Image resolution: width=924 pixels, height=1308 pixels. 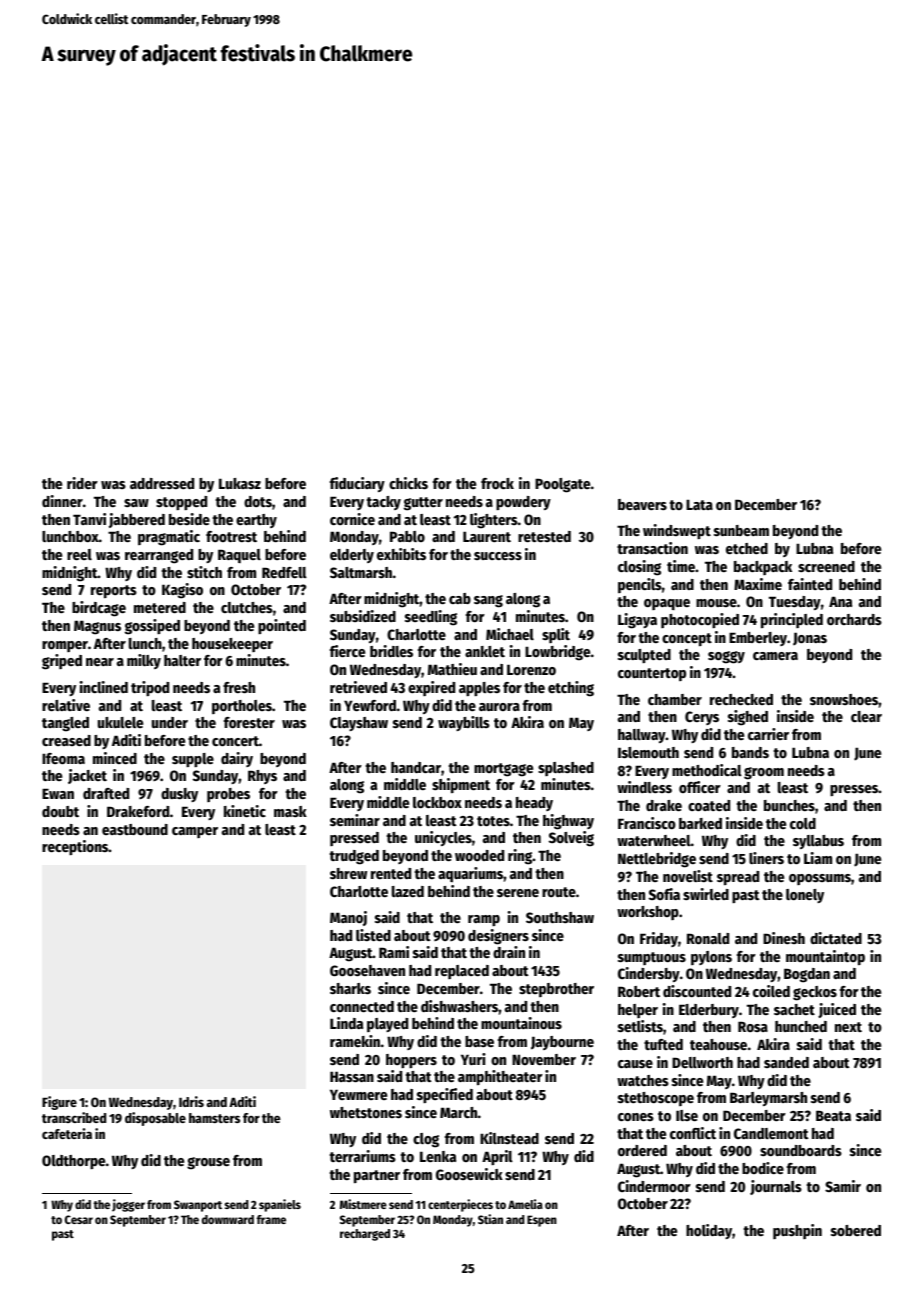 I want to click on played, so click(x=387, y=1025).
